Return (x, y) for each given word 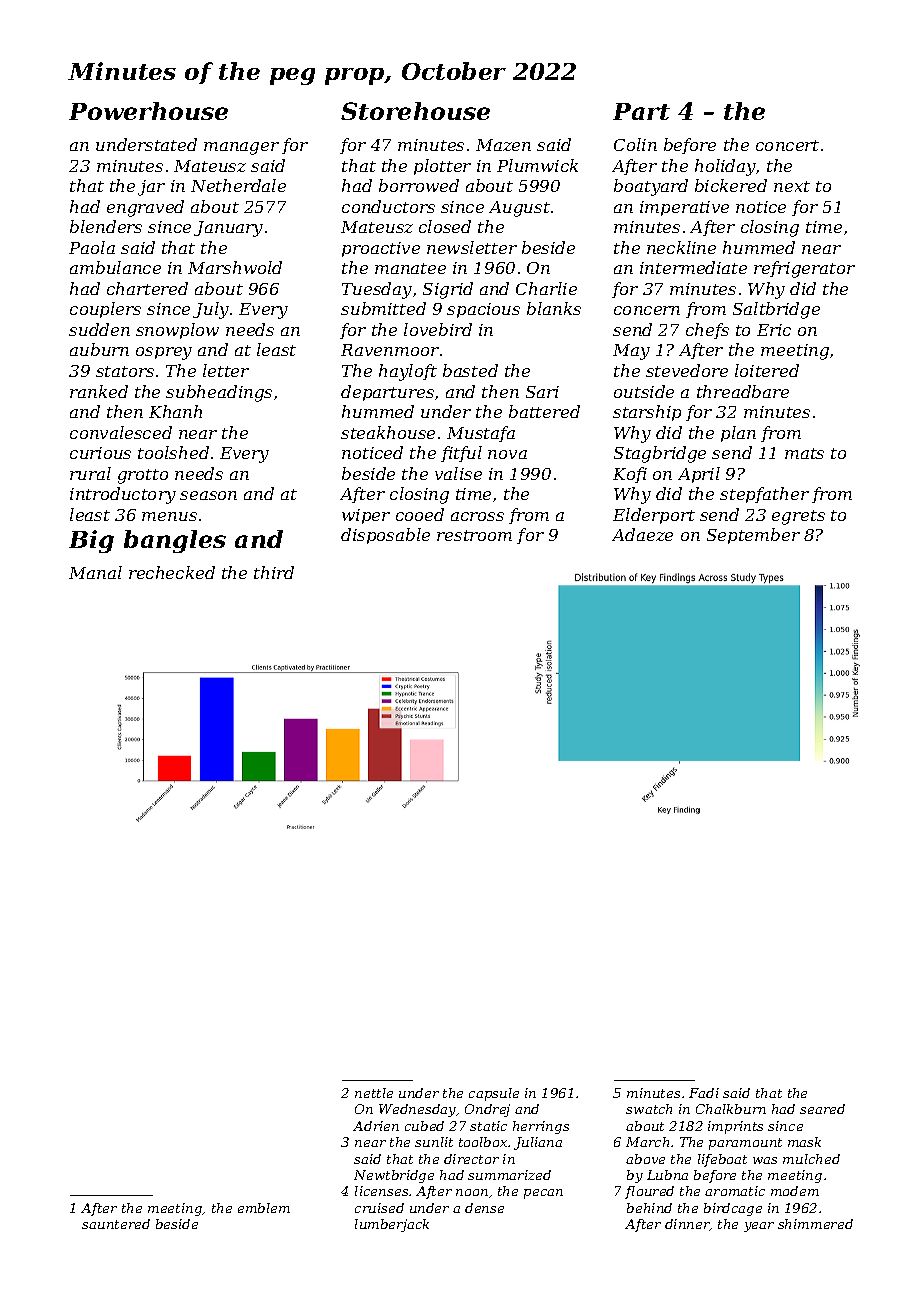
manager (241, 148)
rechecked (172, 572)
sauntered (116, 1224)
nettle (374, 1093)
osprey (164, 353)
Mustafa (481, 434)
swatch (649, 1109)
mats (804, 453)
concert (787, 145)
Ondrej (487, 1110)
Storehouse (415, 111)
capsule (494, 1094)
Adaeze (642, 534)
